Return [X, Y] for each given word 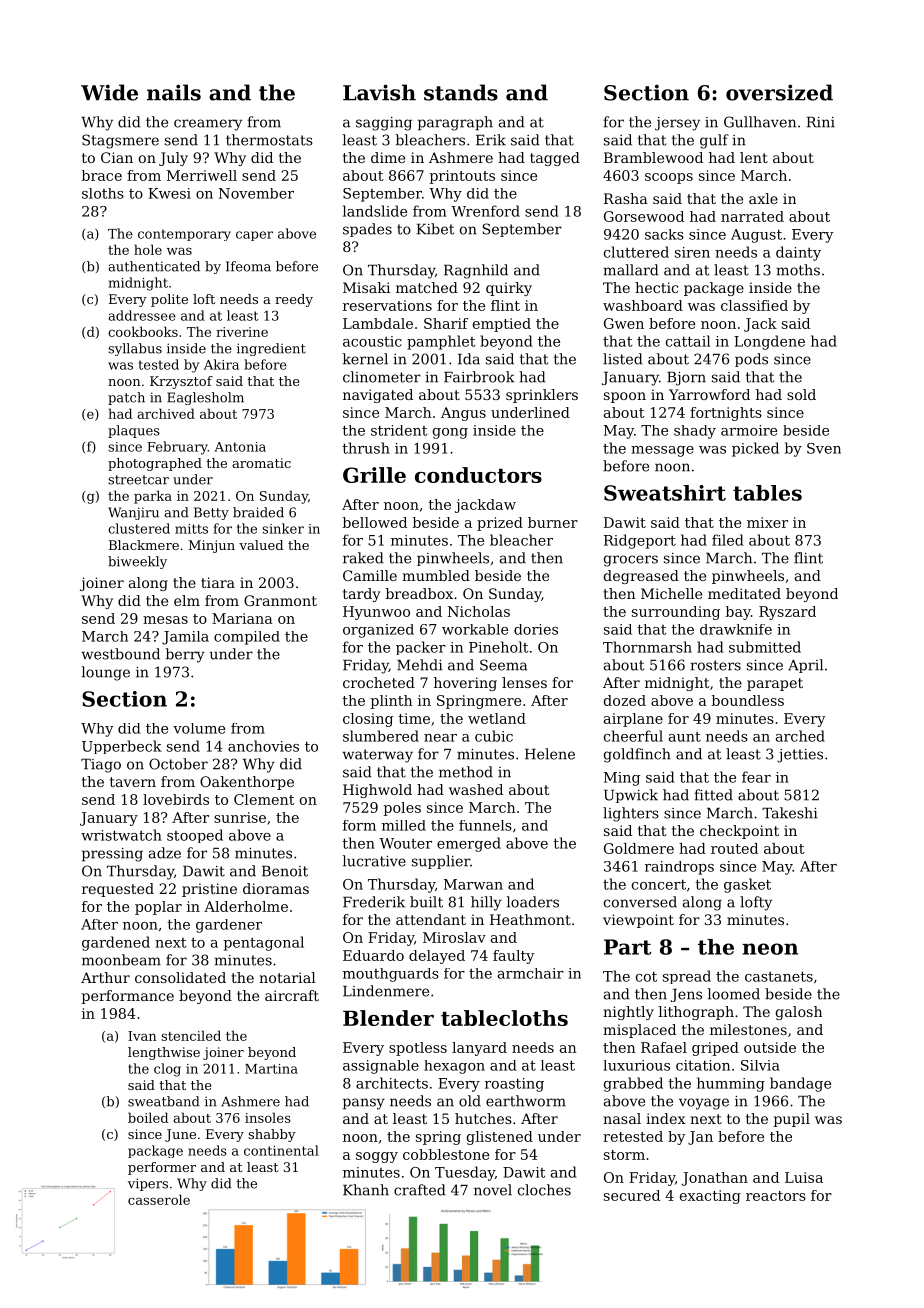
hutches [483, 1118]
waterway [377, 756]
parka [153, 497]
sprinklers [542, 396]
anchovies [263, 746]
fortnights [726, 414]
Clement [264, 799]
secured [632, 1195]
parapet [775, 684]
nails [174, 92]
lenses [524, 682]
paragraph [455, 123]
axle [763, 198]
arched [800, 736]
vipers [148, 1184]
